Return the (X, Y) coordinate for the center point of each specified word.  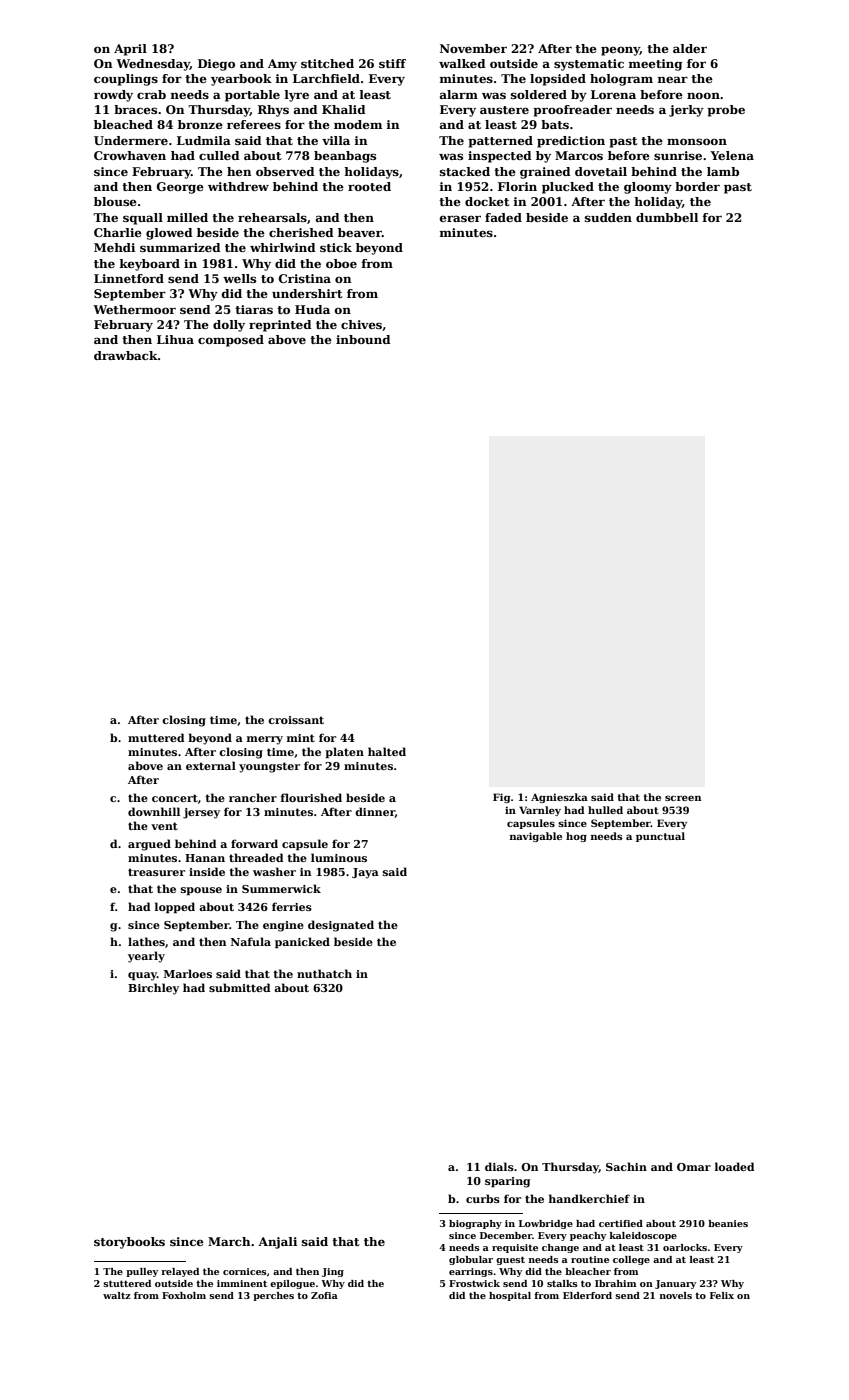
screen (683, 798)
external (211, 765)
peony (620, 51)
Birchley (153, 989)
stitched (327, 63)
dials (499, 1166)
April (130, 50)
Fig (501, 798)
